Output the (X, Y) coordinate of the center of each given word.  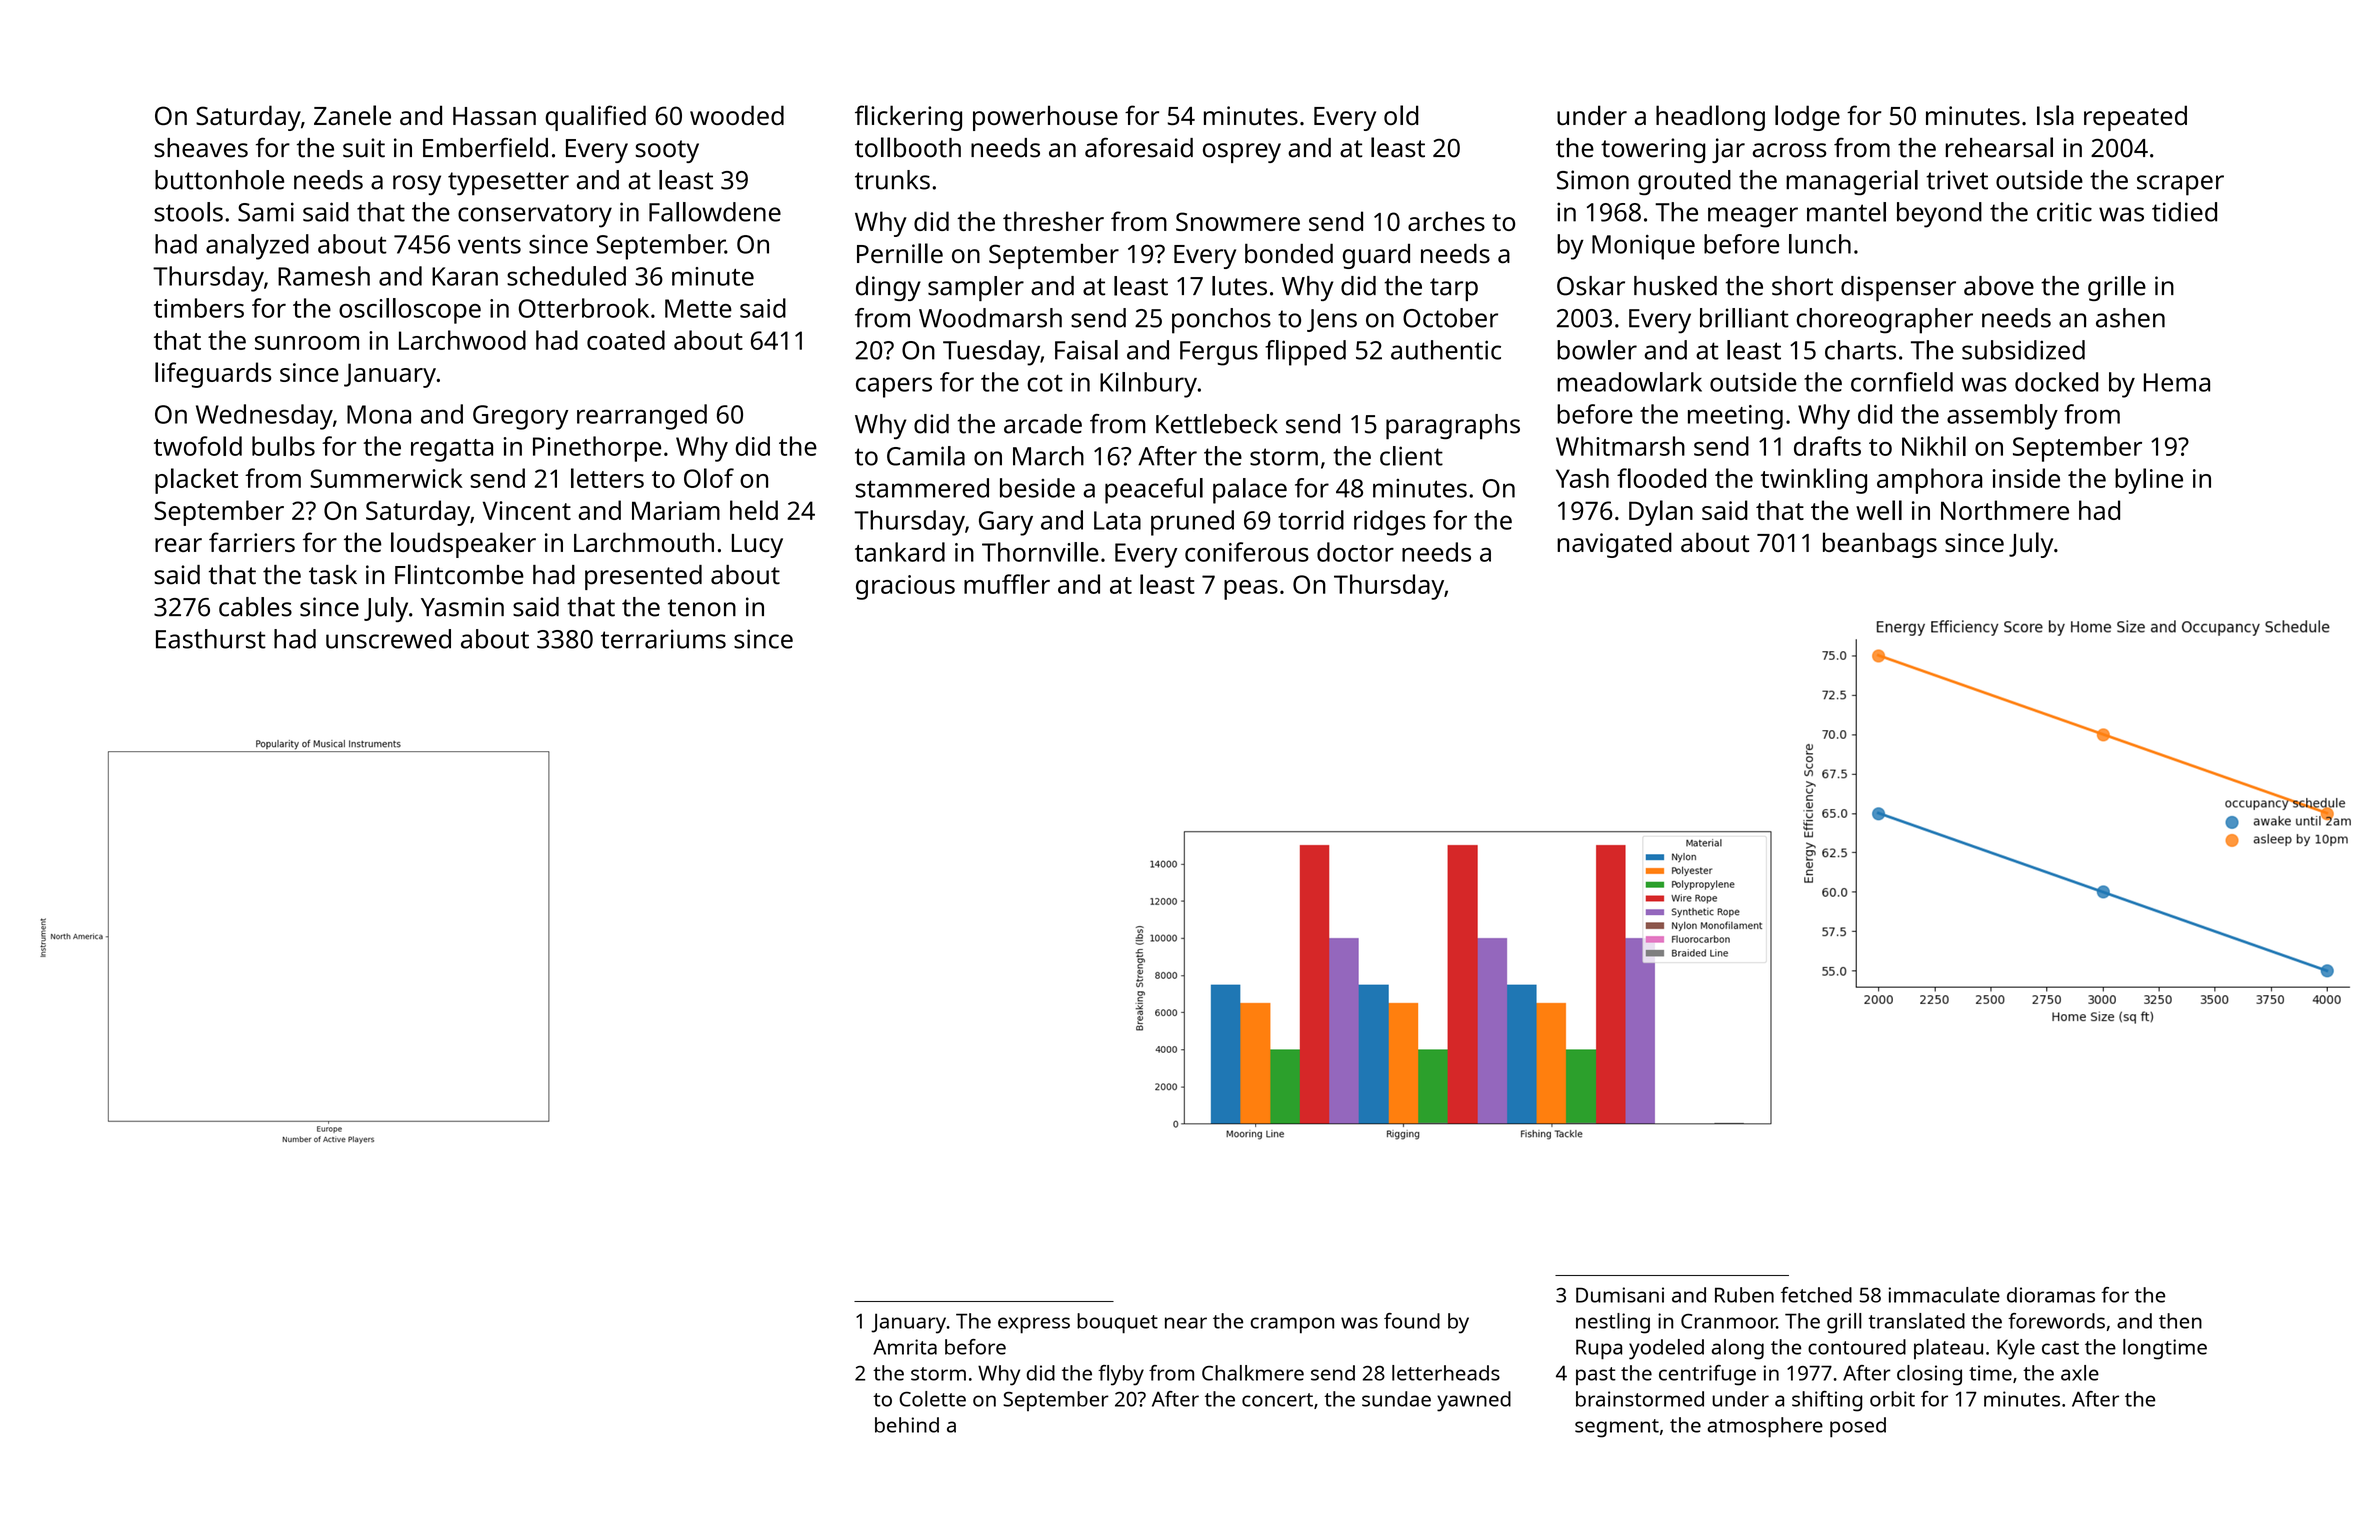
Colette (932, 1399)
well (1879, 510)
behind (907, 1425)
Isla (2055, 115)
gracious (905, 587)
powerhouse (1045, 118)
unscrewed (388, 639)
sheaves (201, 148)
